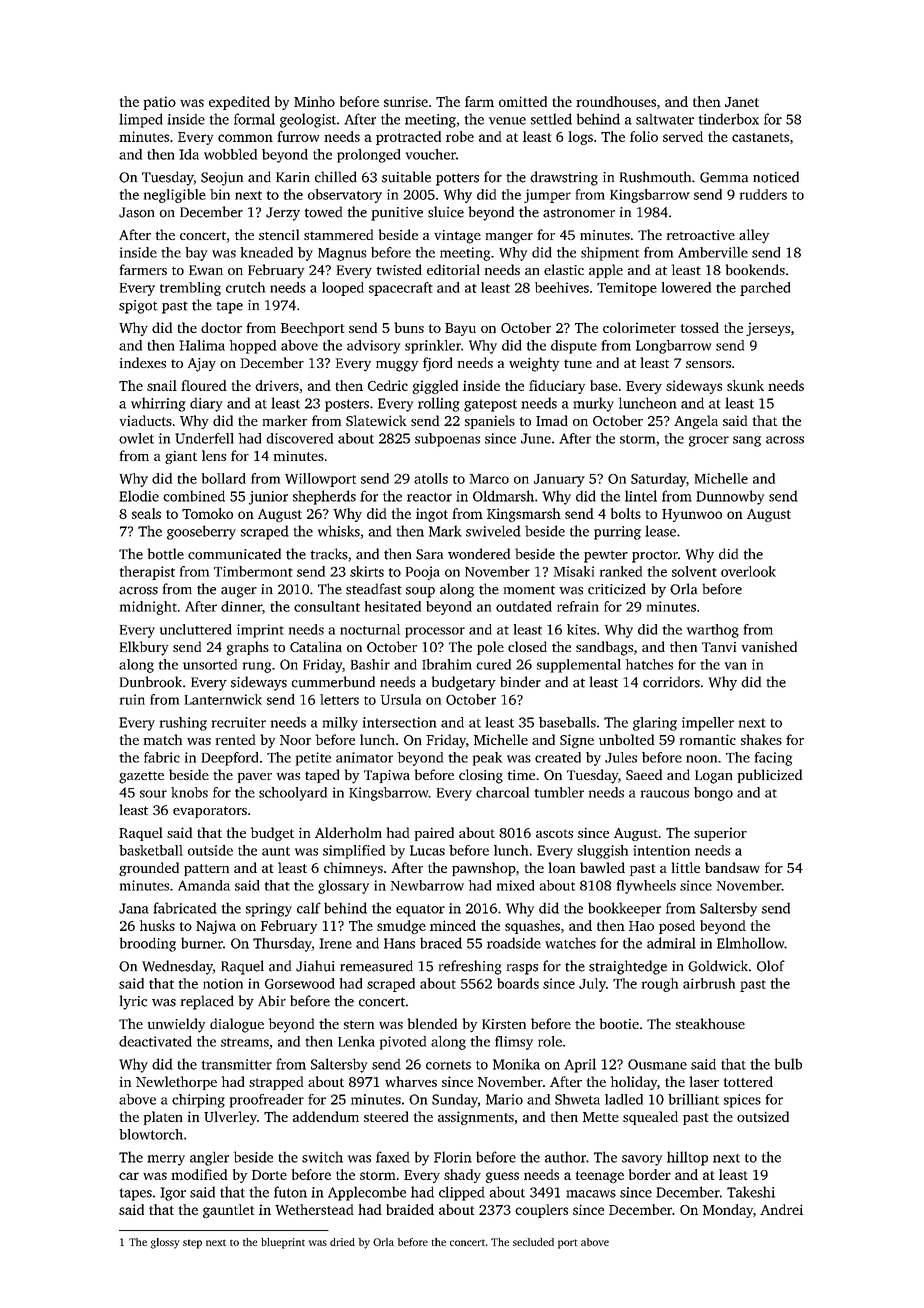 The width and height of the screenshot is (924, 1308). What do you see at coordinates (434, 834) in the screenshot?
I see `paired` at bounding box center [434, 834].
